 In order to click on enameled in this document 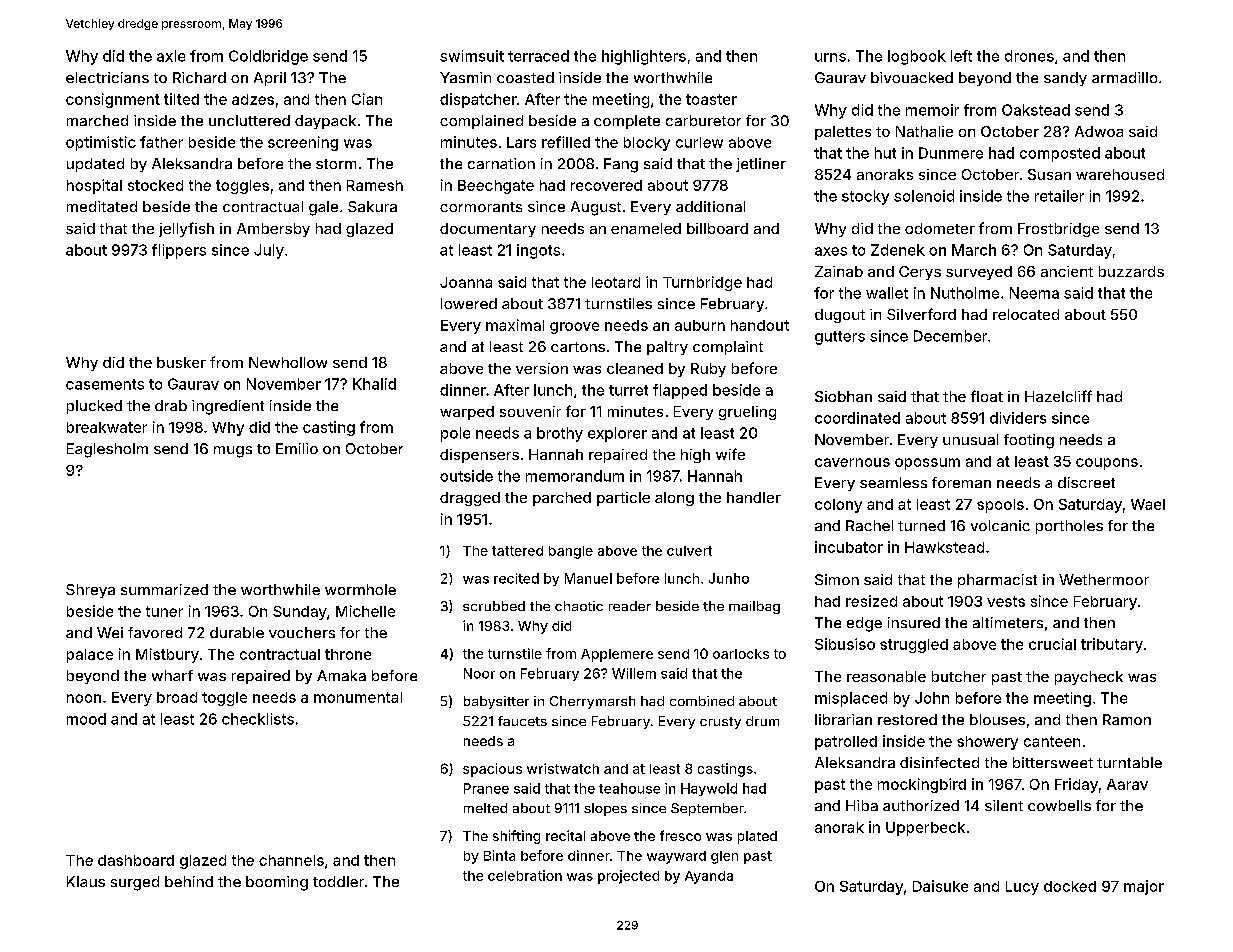, I will do `click(646, 228)`.
